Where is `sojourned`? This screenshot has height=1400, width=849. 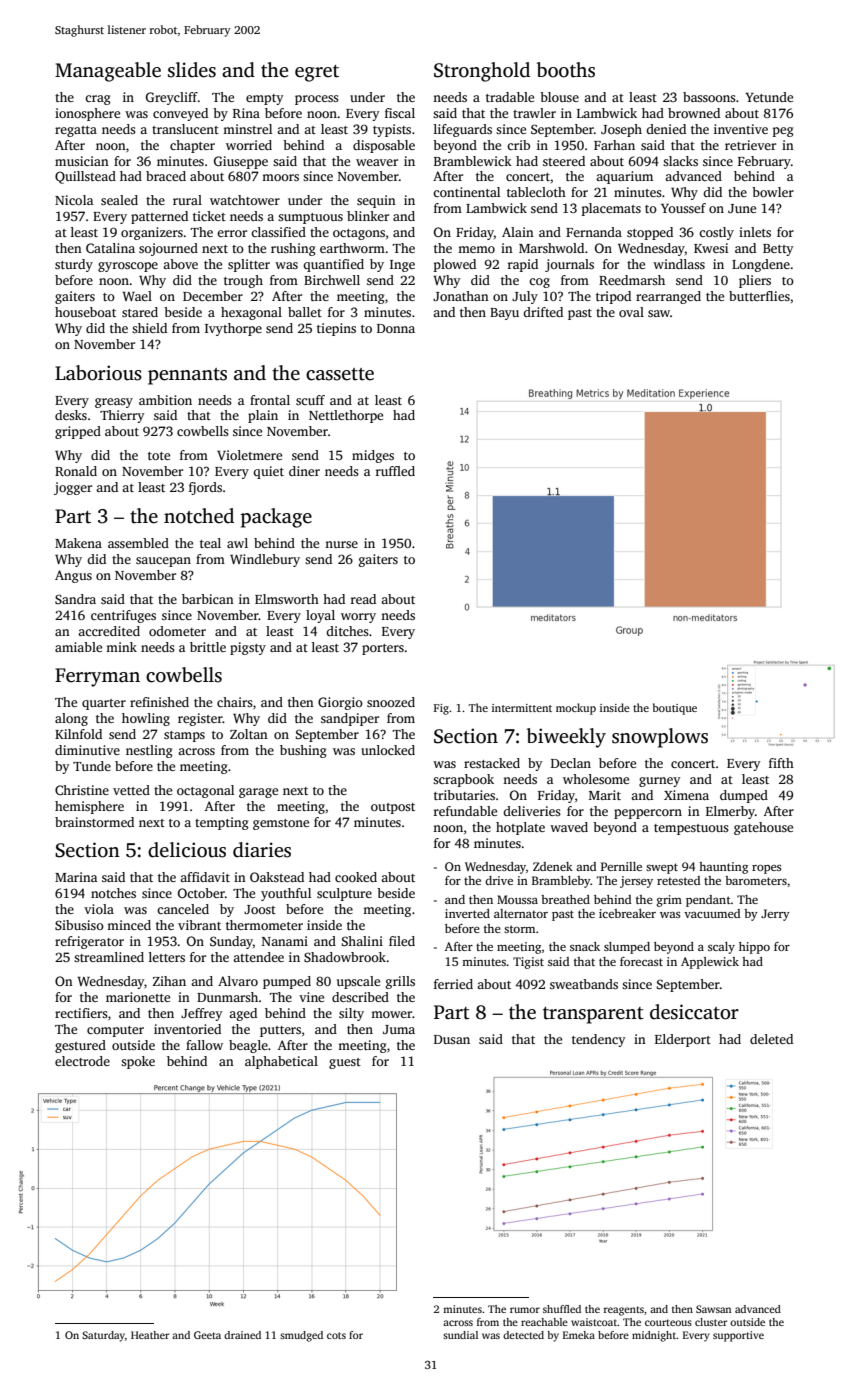
sojourned is located at coordinates (168, 249).
